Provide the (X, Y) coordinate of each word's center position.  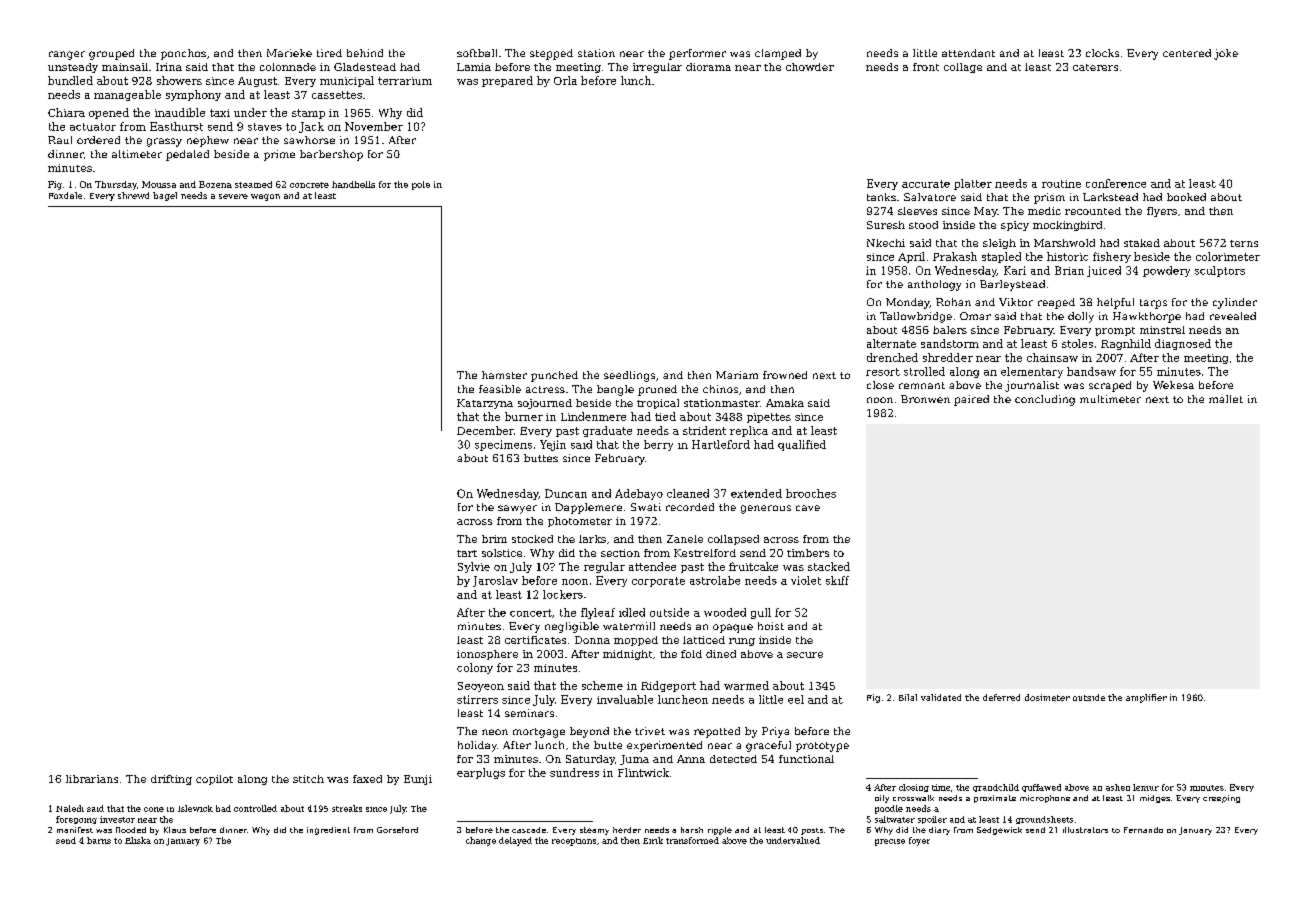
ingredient (328, 831)
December (485, 430)
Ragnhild (1126, 344)
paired (971, 400)
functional (806, 759)
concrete (309, 185)
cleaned (688, 493)
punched (554, 376)
